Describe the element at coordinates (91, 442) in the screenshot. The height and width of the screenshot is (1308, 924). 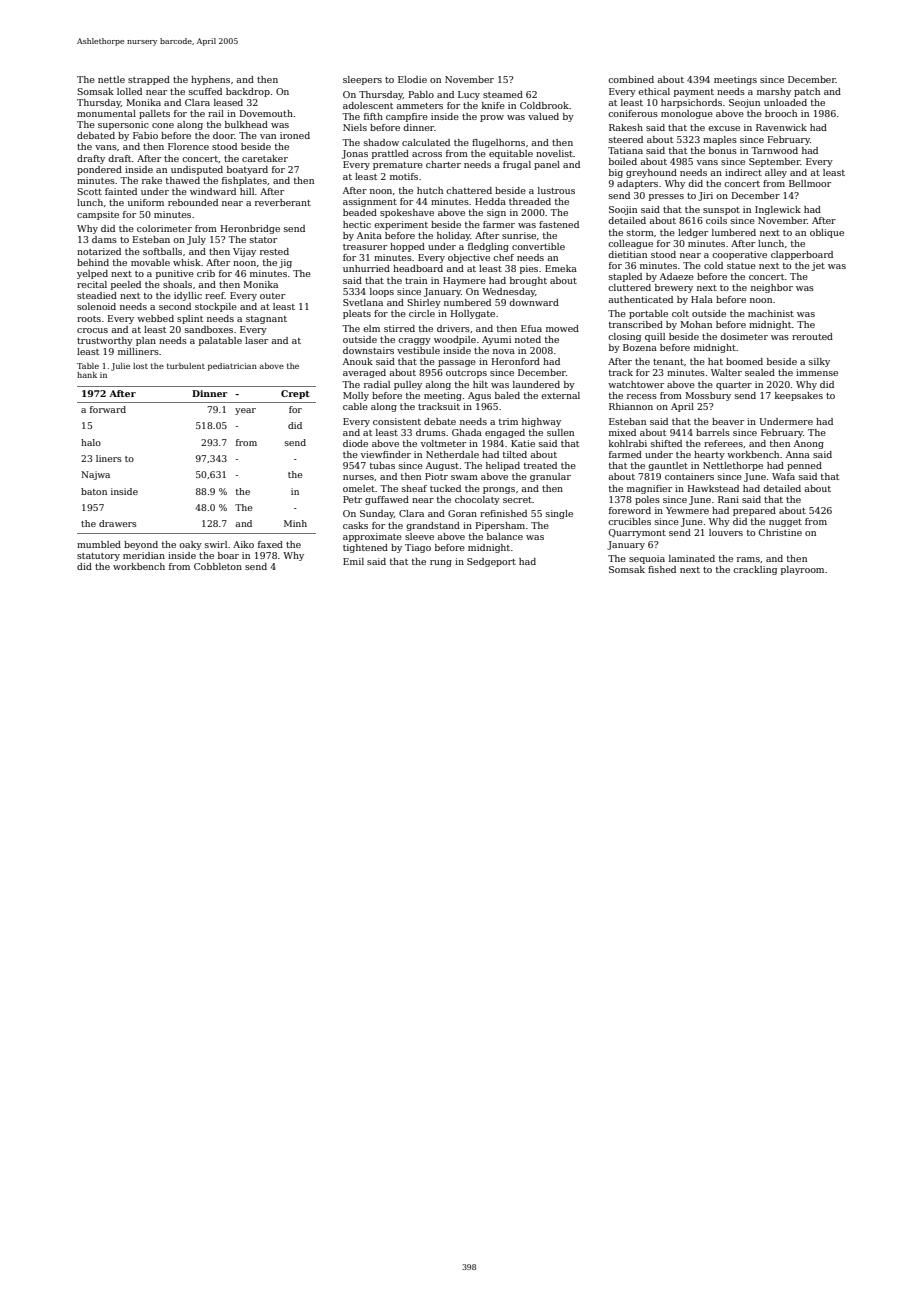
I see `halo` at that location.
